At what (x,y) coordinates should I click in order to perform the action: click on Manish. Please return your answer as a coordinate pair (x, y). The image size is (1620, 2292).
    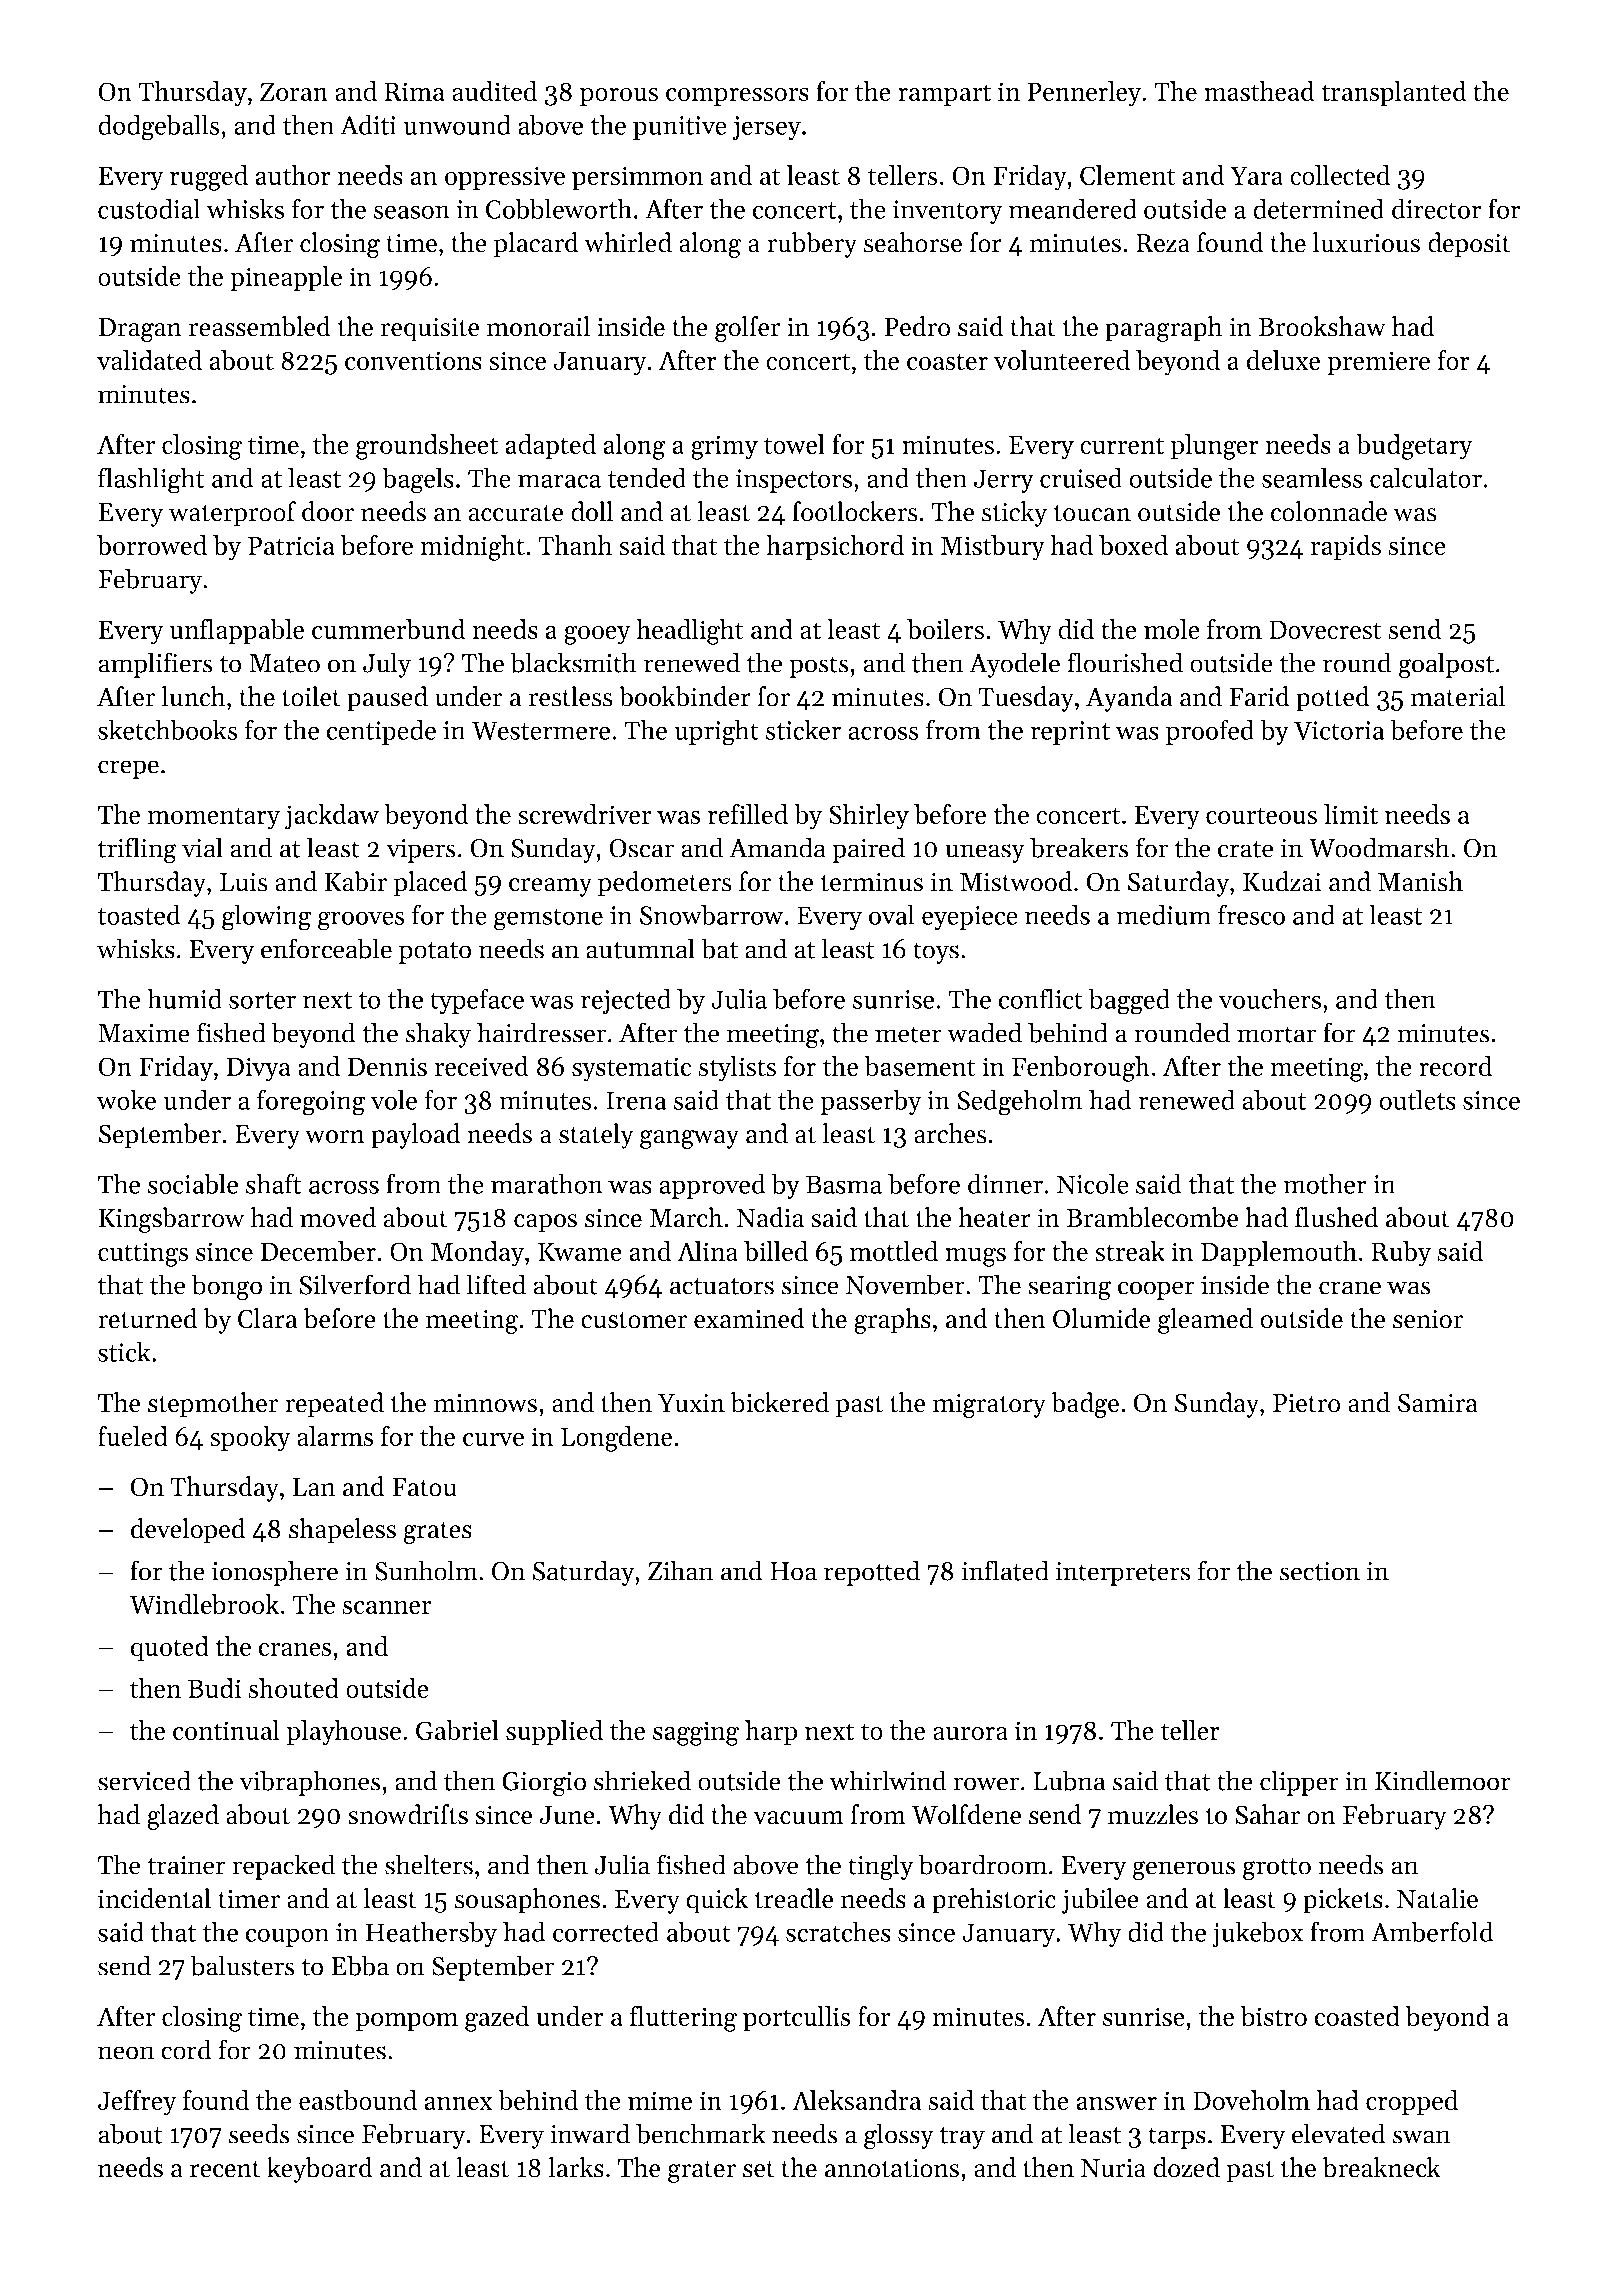
    Looking at the image, I should click on (1420, 881).
